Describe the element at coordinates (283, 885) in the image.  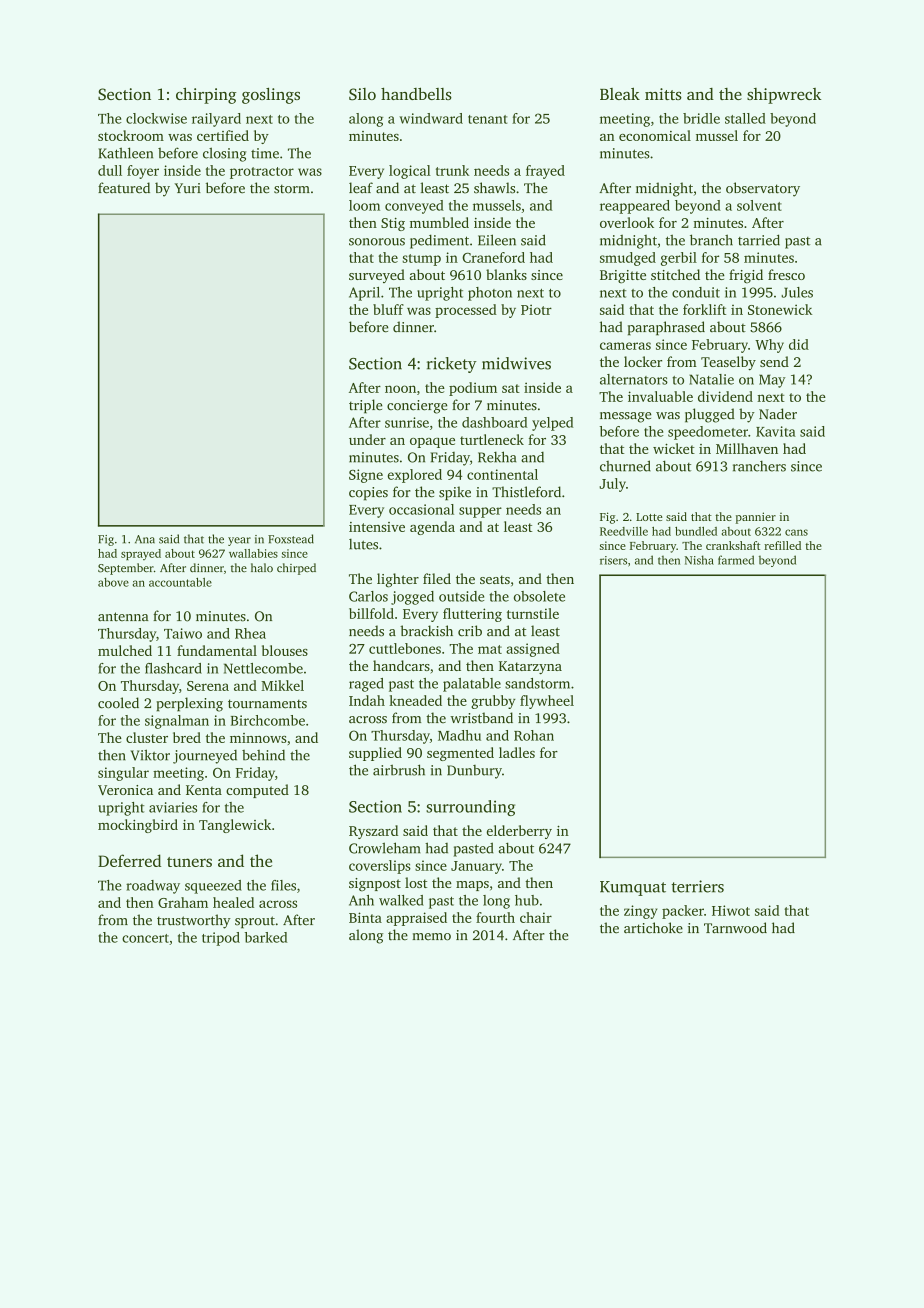
I see `files` at that location.
